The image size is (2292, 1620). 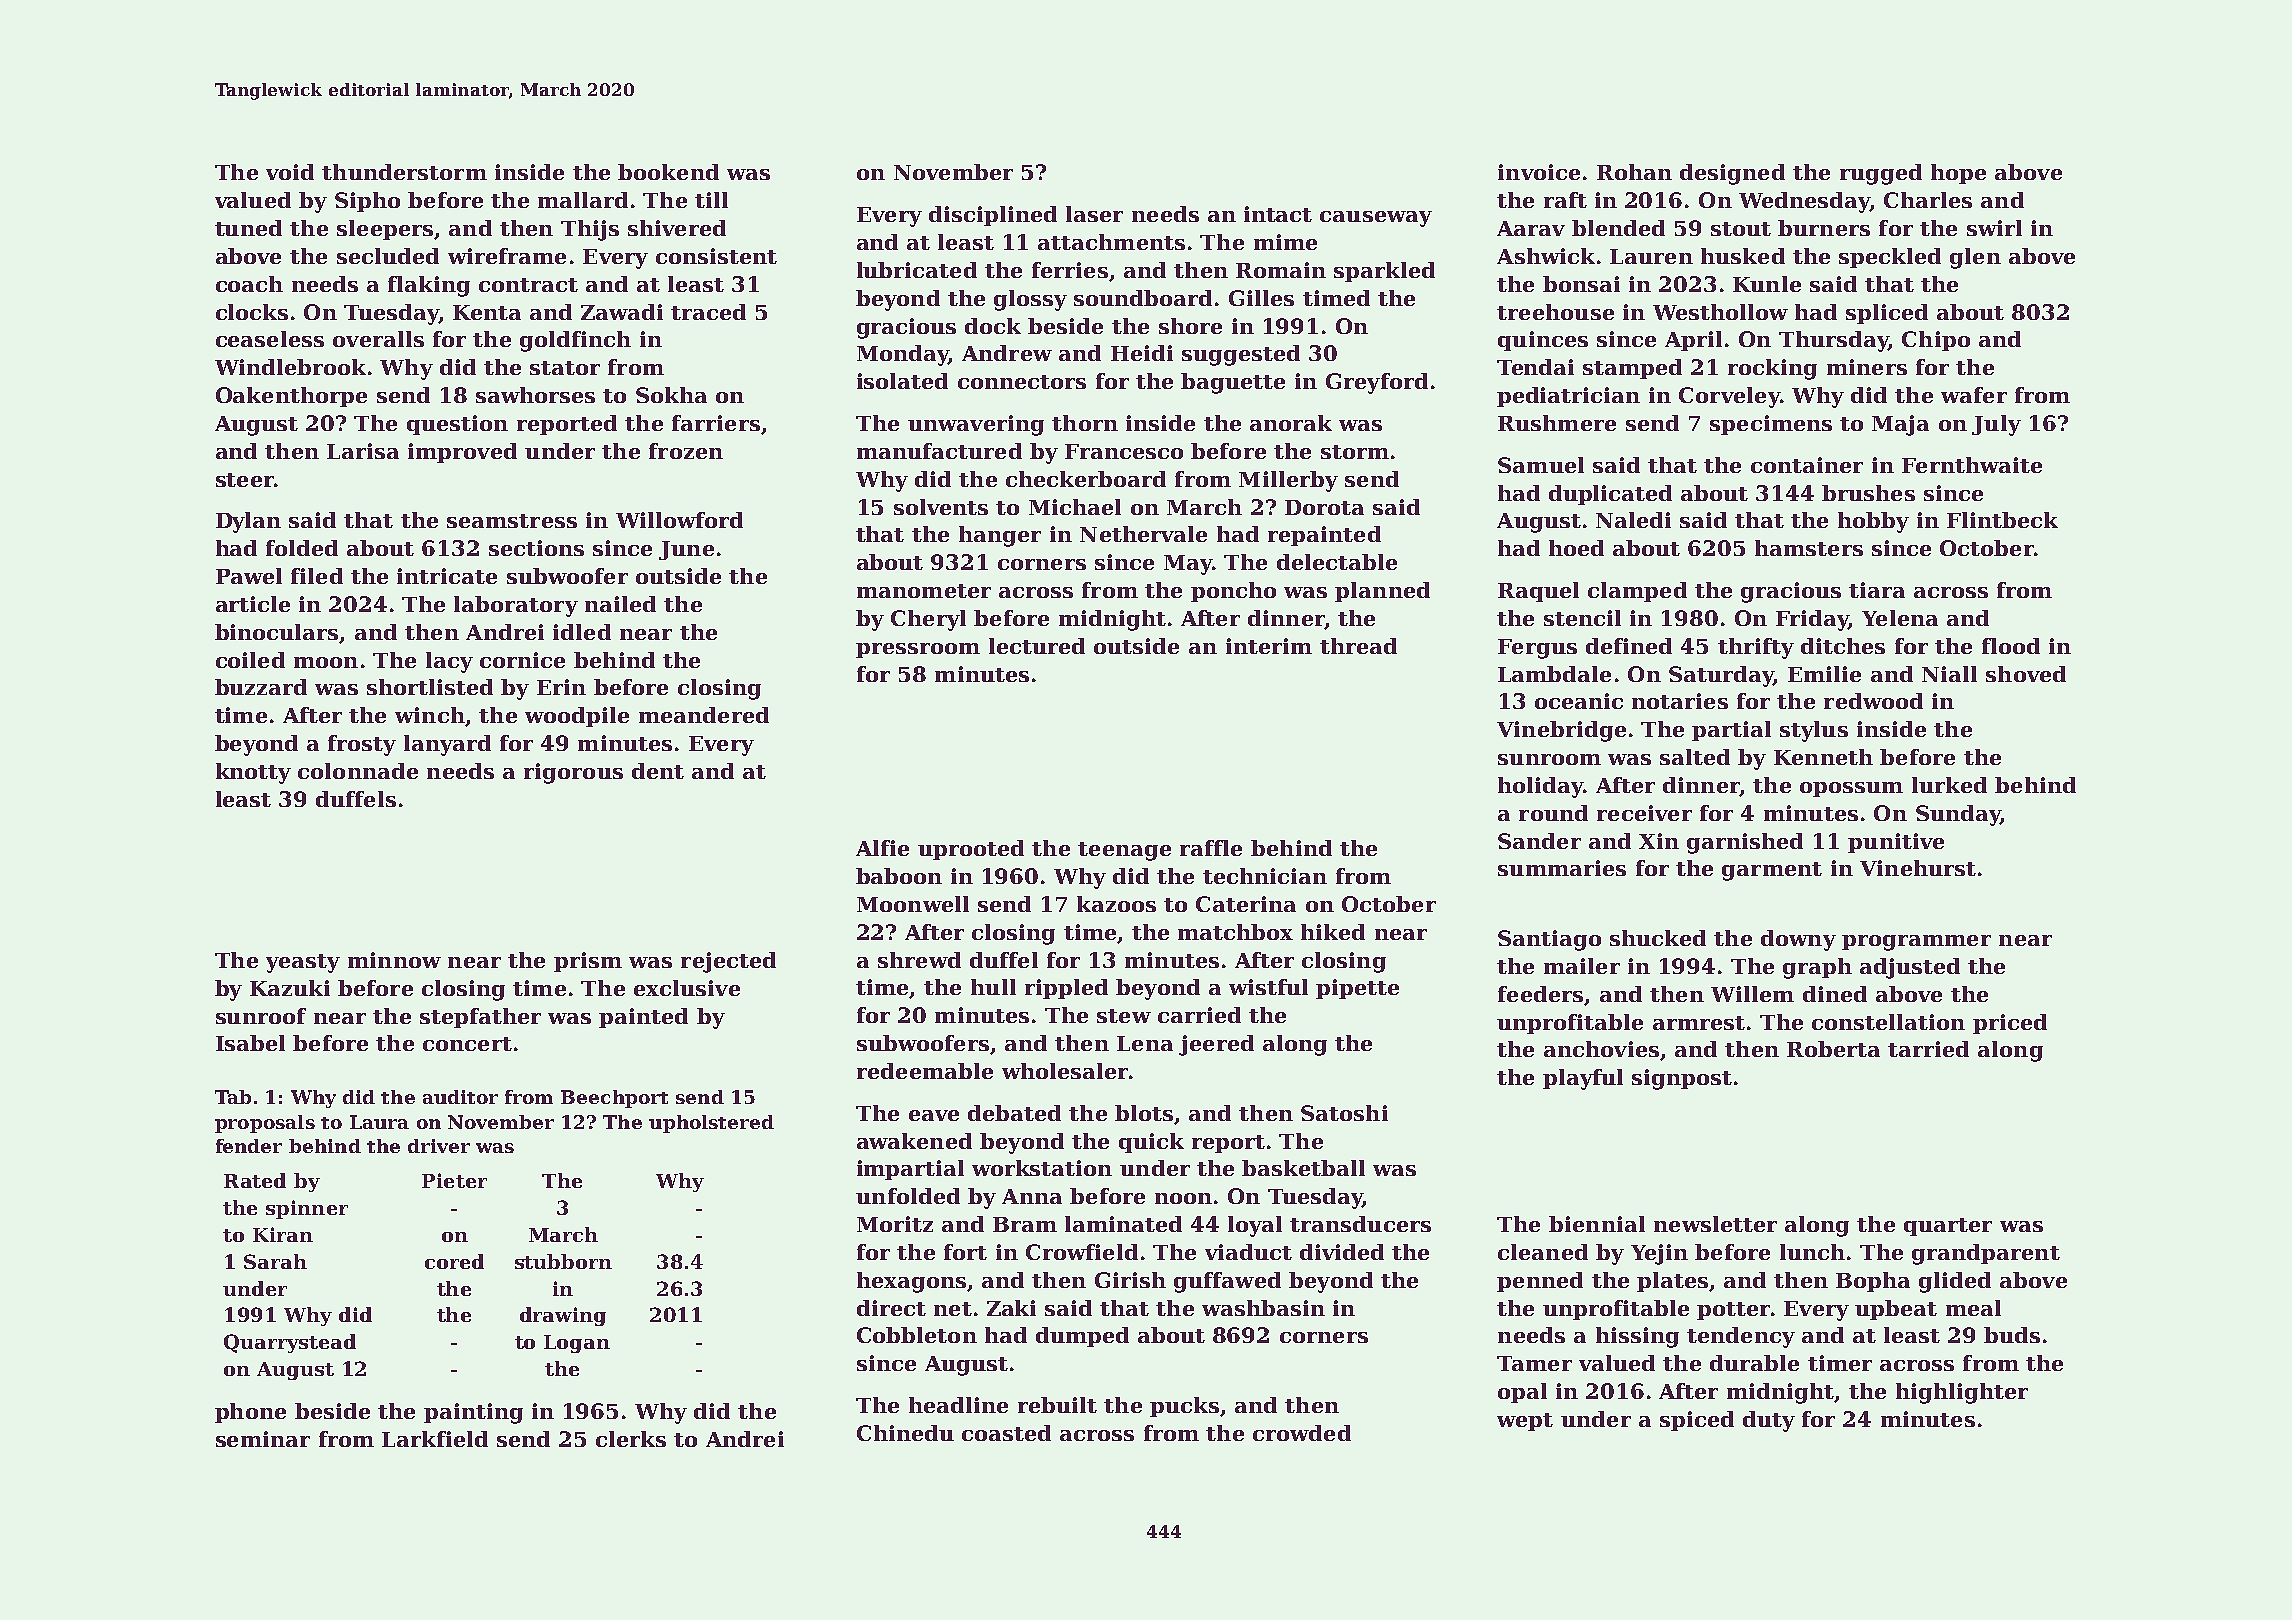 I want to click on seminar, so click(x=263, y=1439).
